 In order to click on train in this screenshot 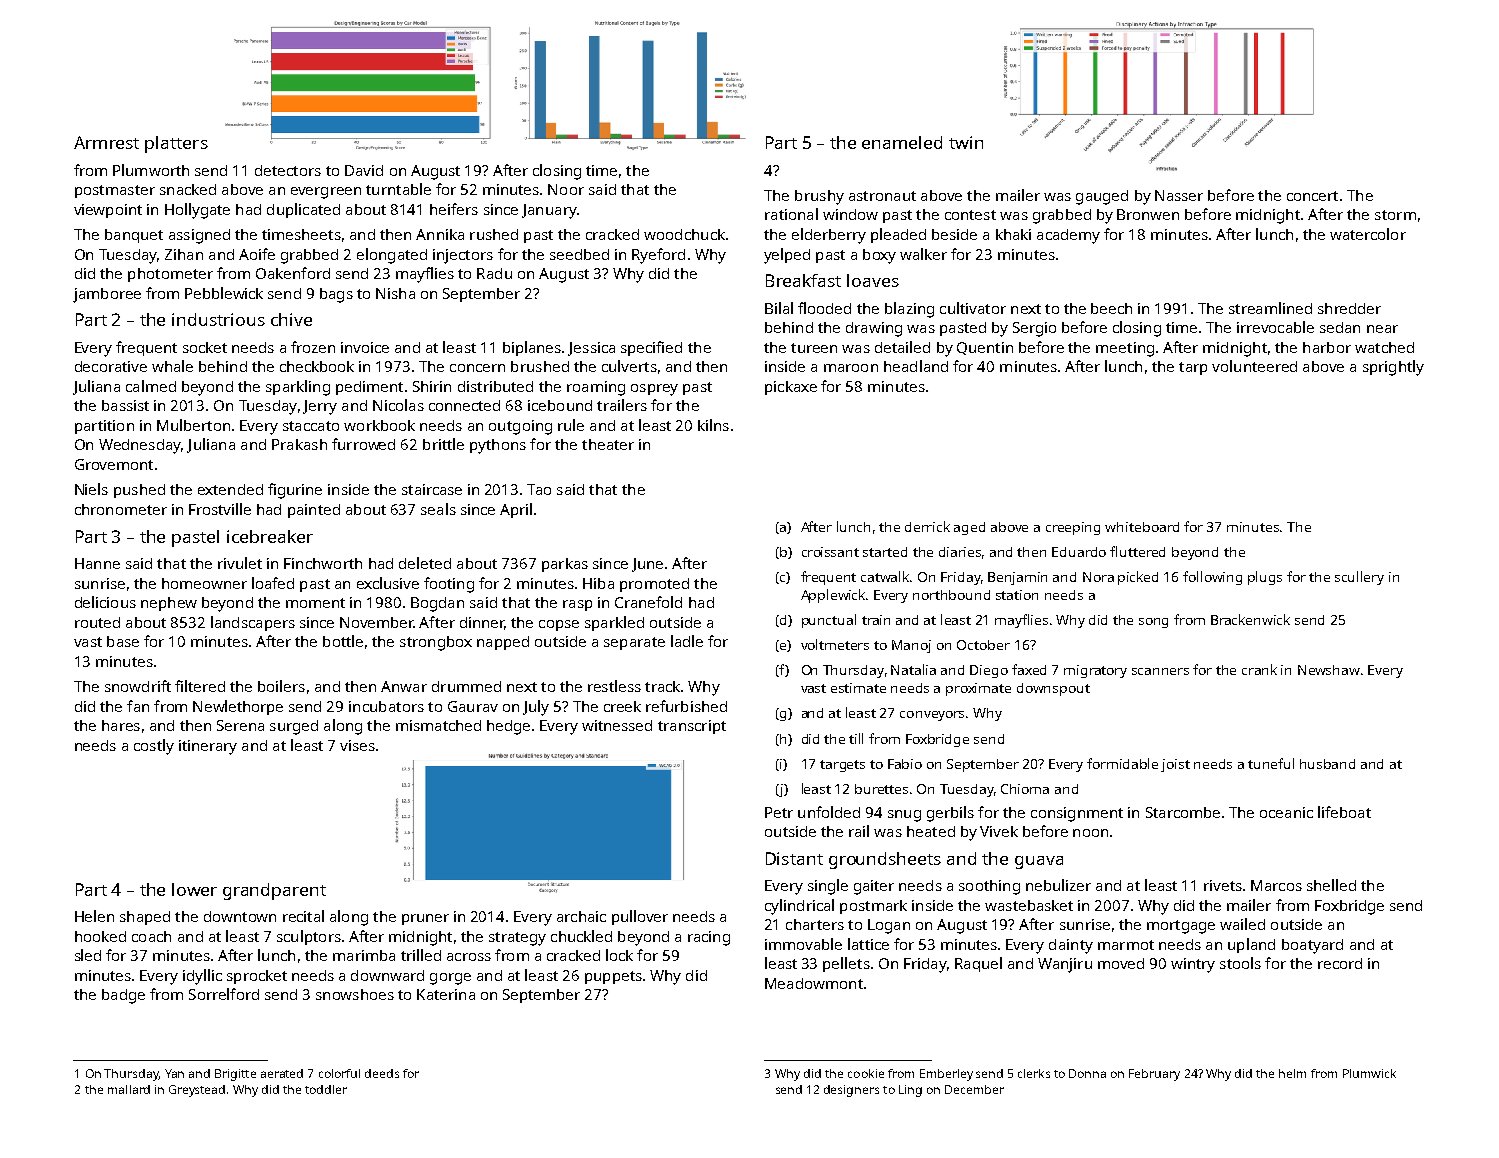, I will do `click(876, 620)`.
